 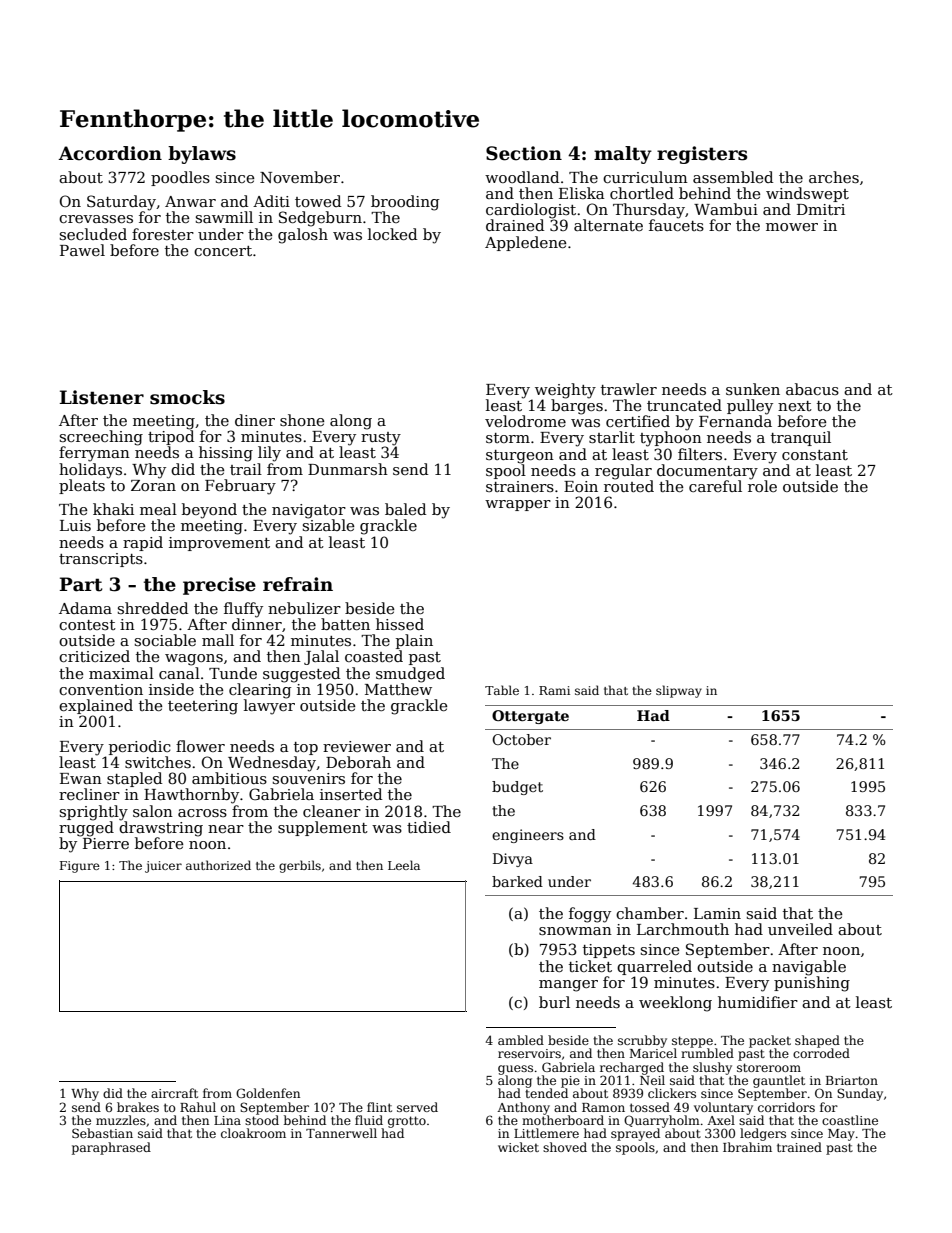 I want to click on faucets, so click(x=676, y=225).
